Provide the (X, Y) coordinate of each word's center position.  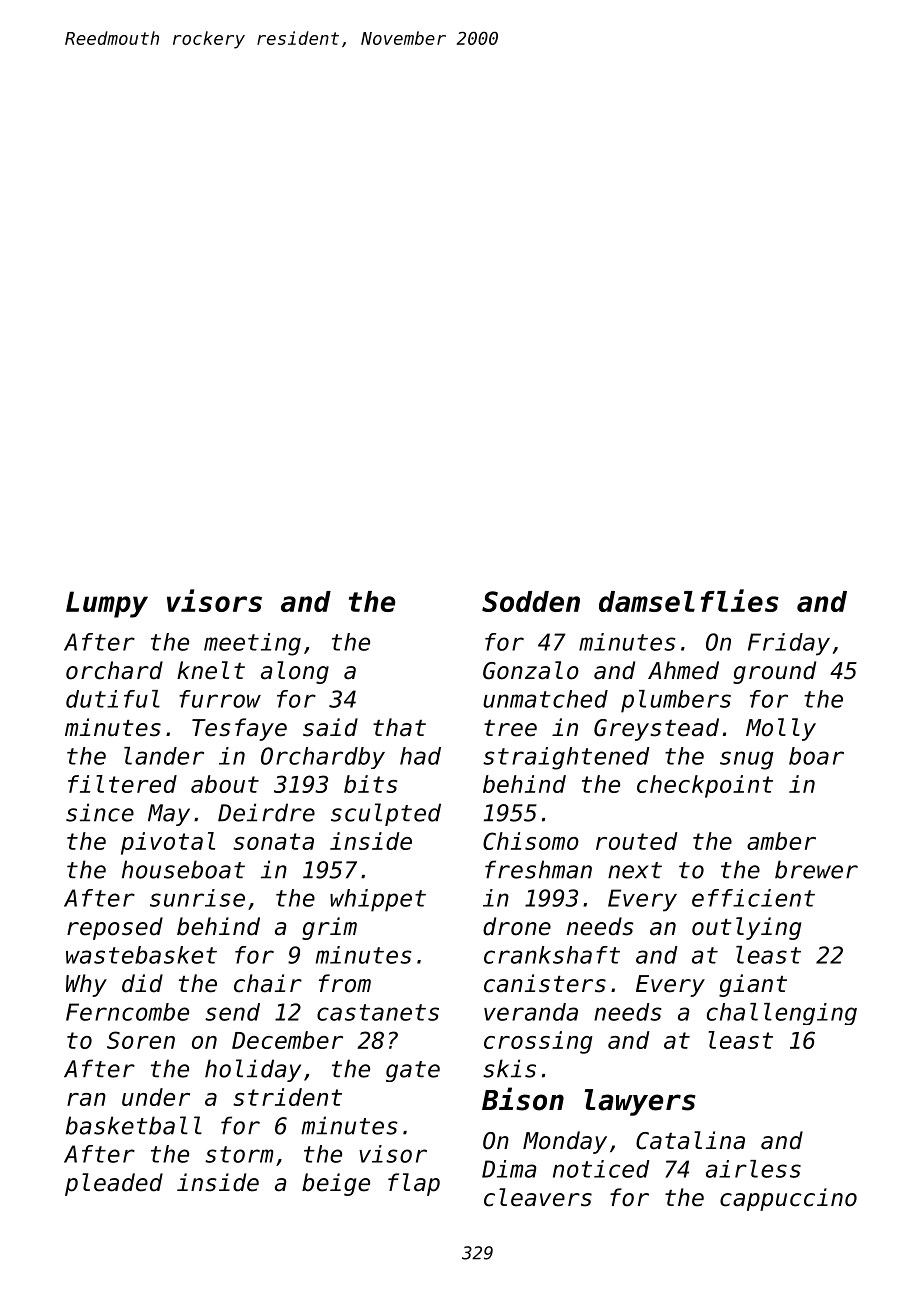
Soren (141, 1040)
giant (753, 985)
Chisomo (531, 841)
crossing (538, 1042)
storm (239, 1154)
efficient (753, 898)
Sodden (531, 601)
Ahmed (683, 670)
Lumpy (107, 604)
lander (164, 756)
